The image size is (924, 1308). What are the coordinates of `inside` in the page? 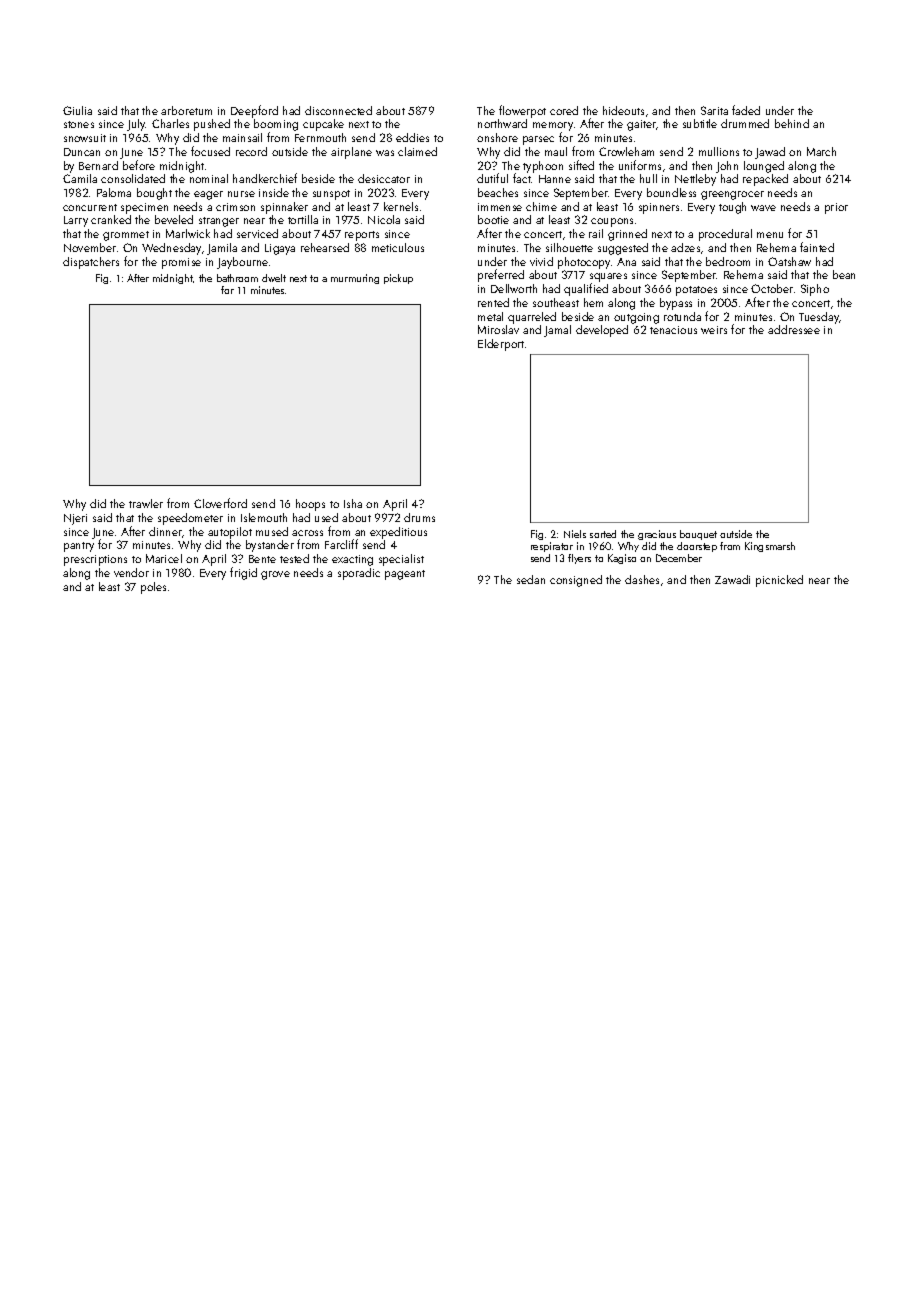 It's located at (274, 192).
